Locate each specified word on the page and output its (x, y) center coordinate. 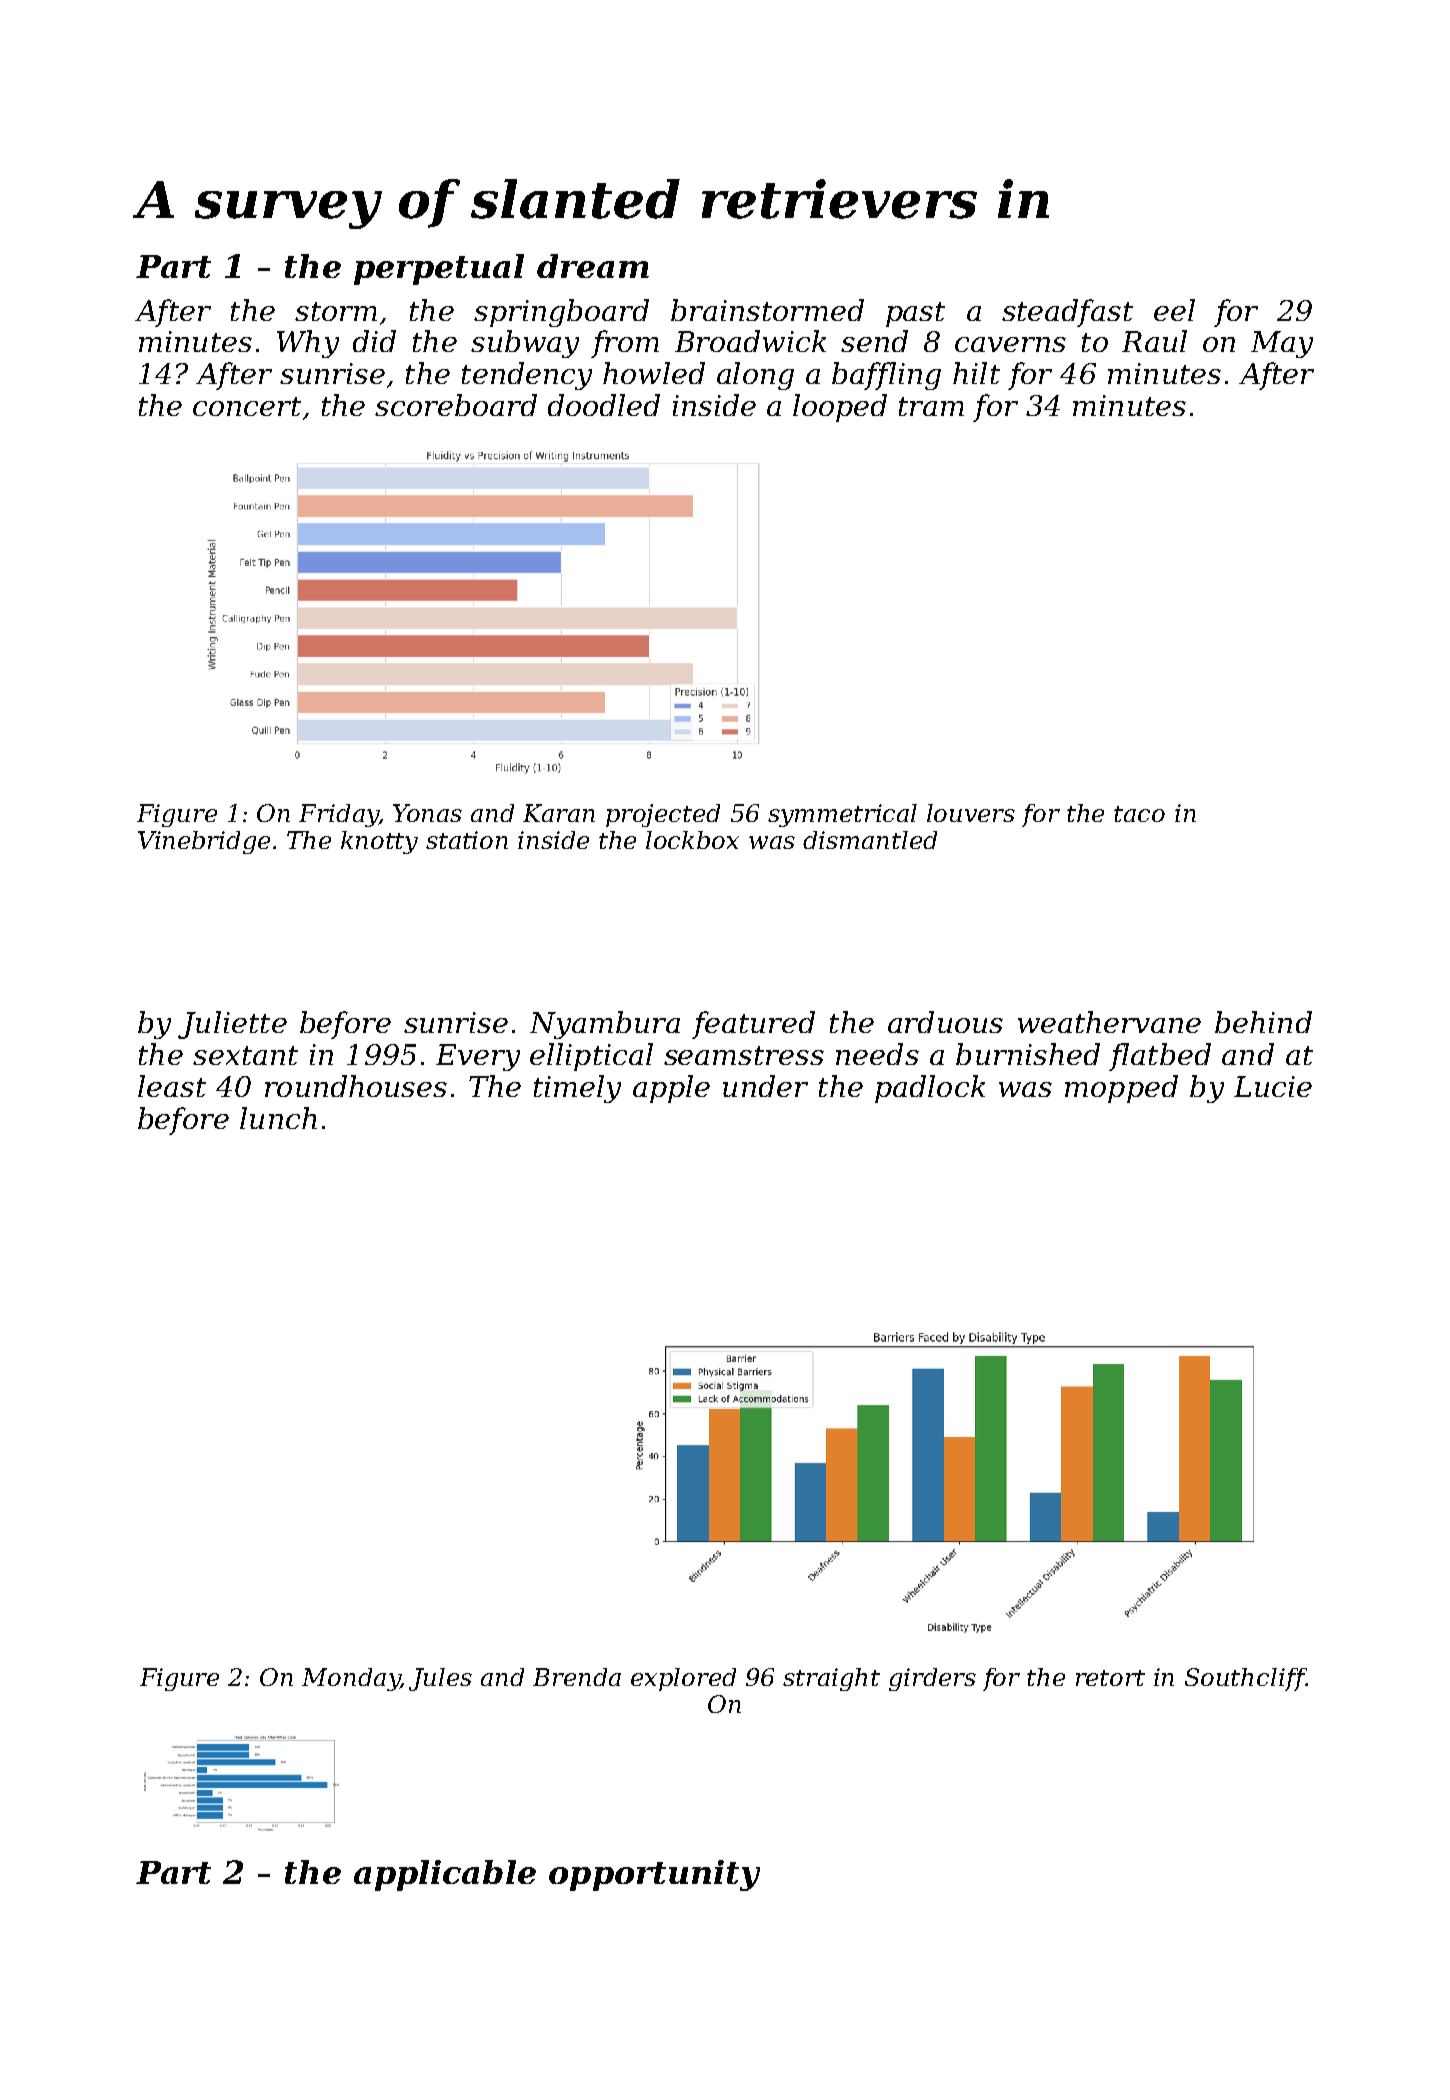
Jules (440, 1679)
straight (831, 1679)
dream (593, 266)
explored (683, 1679)
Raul (1154, 341)
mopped (1121, 1089)
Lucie (1273, 1086)
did (374, 341)
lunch (278, 1118)
